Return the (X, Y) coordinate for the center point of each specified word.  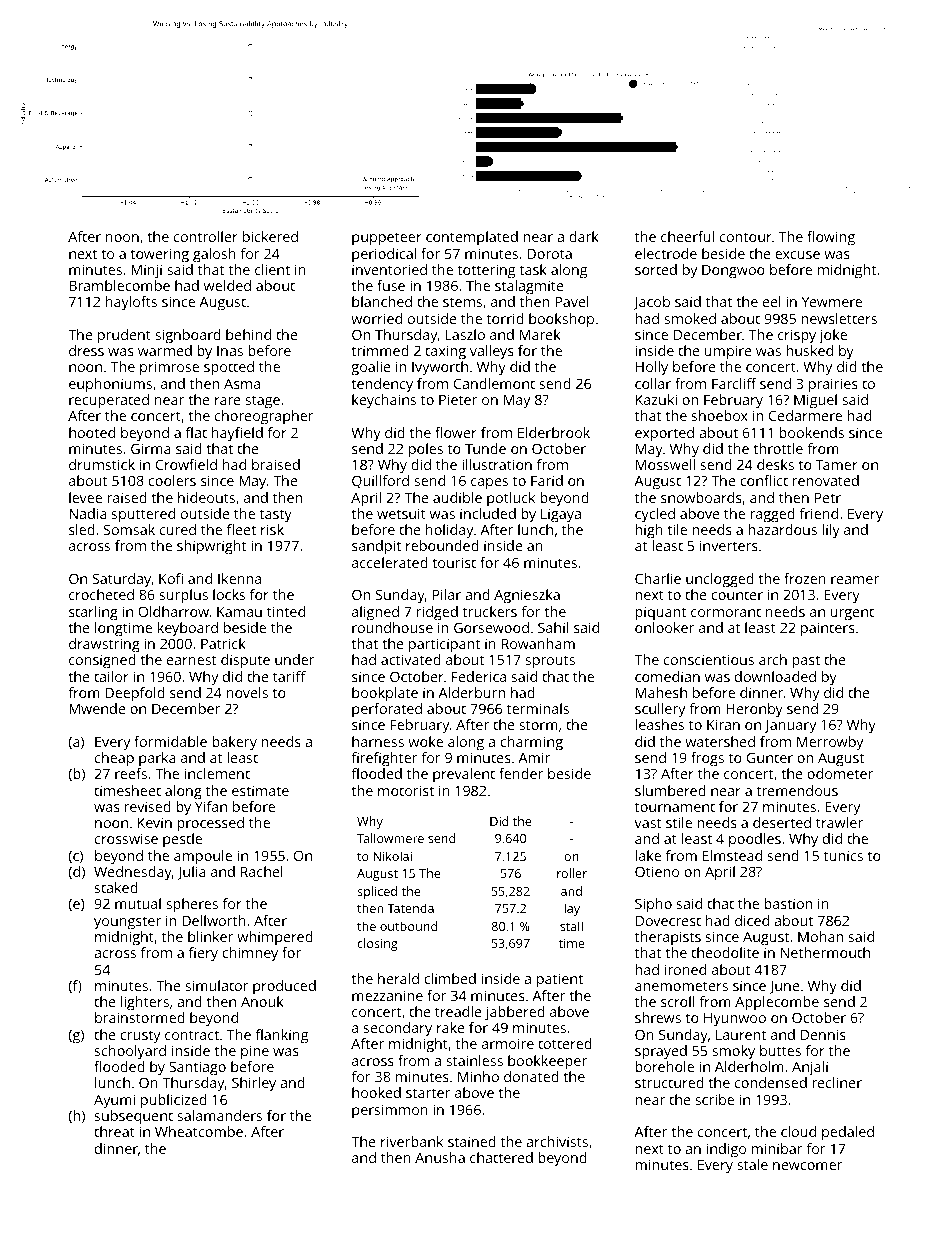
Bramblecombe (119, 285)
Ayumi (114, 1101)
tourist (454, 562)
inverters (729, 545)
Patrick (223, 643)
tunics (843, 855)
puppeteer (387, 239)
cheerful (687, 236)
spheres (192, 905)
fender (521, 773)
